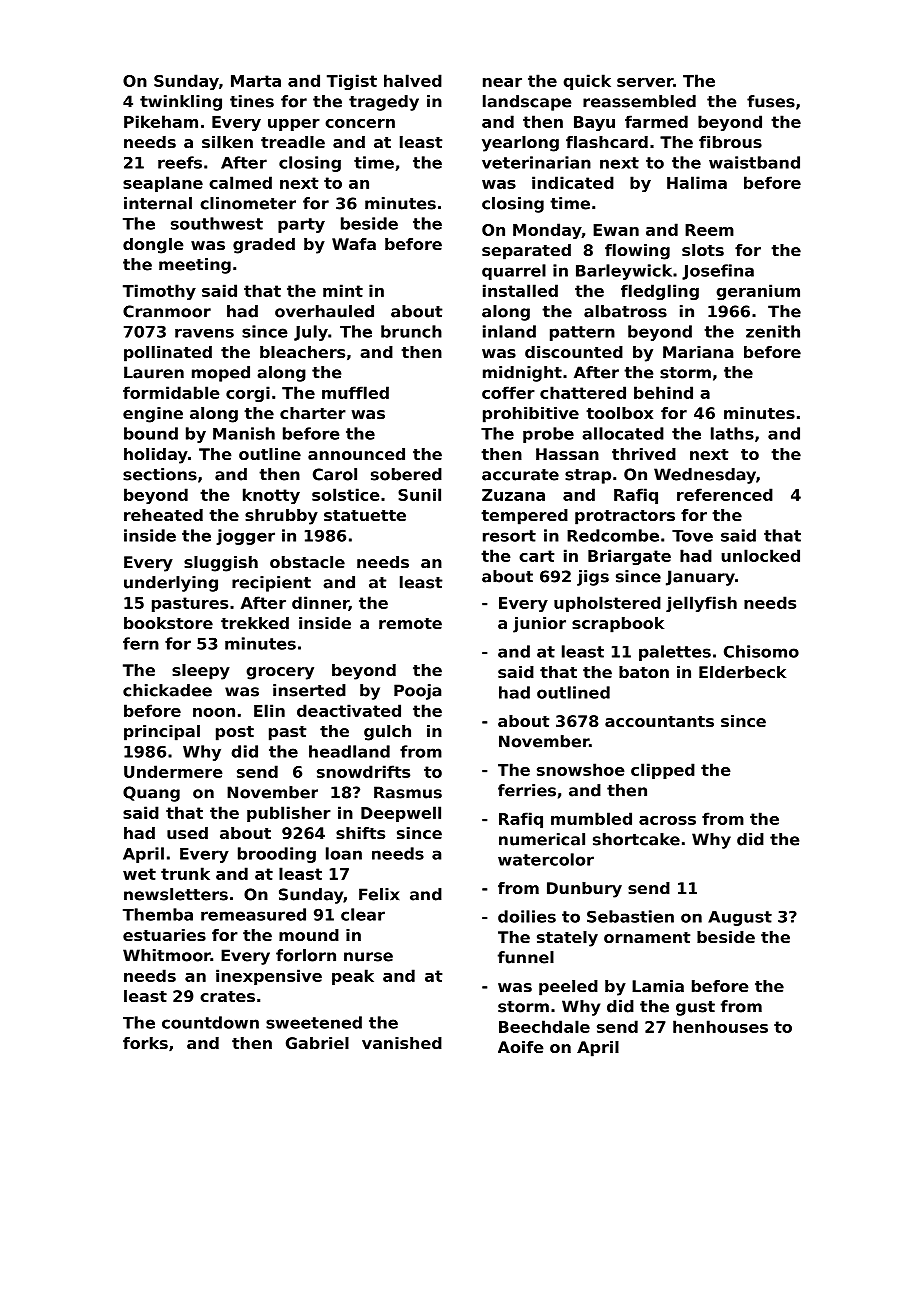 The image size is (924, 1308). What do you see at coordinates (514, 272) in the screenshot?
I see `quarrel` at bounding box center [514, 272].
